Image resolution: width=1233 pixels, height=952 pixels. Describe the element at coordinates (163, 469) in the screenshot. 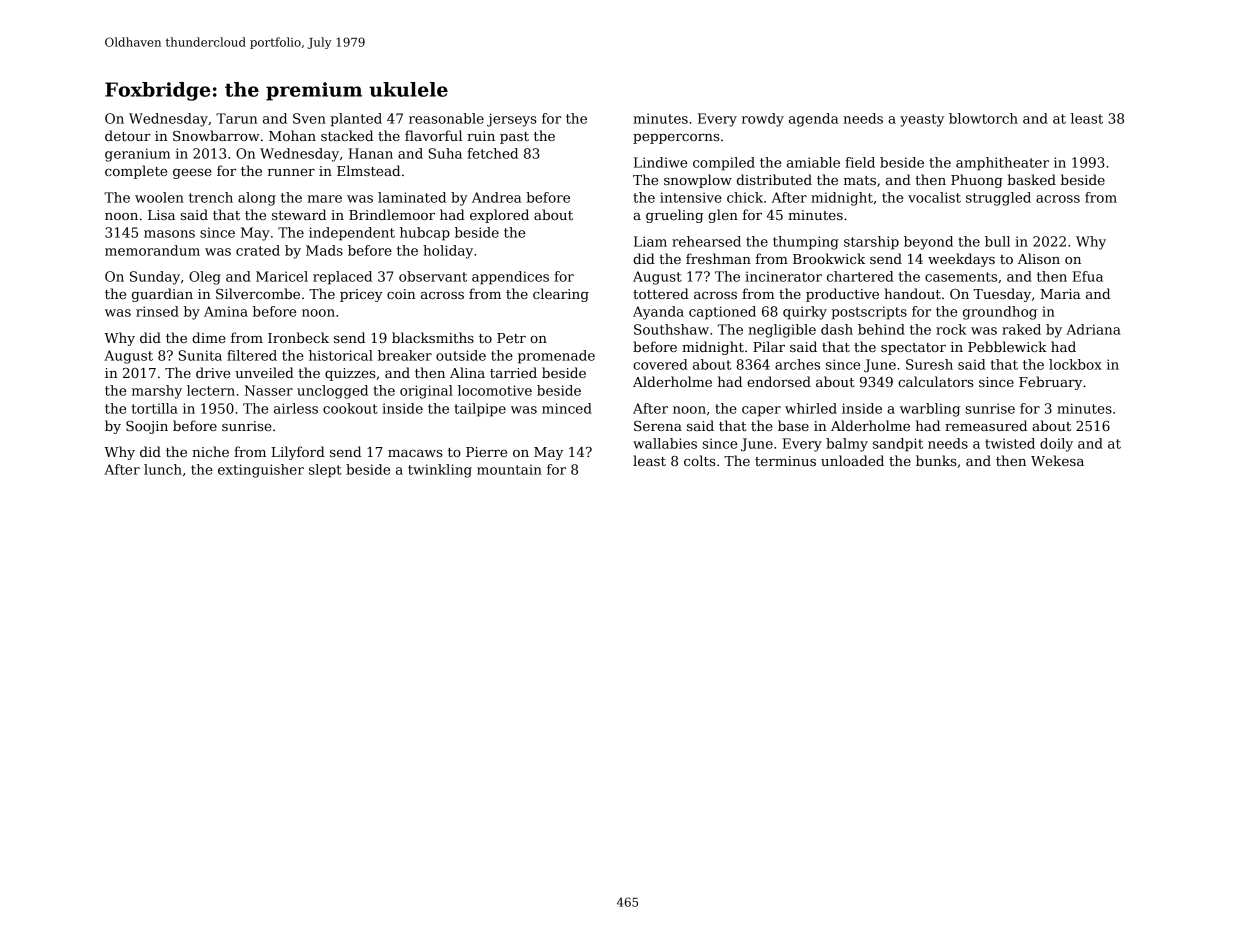

I see `lunch` at that location.
